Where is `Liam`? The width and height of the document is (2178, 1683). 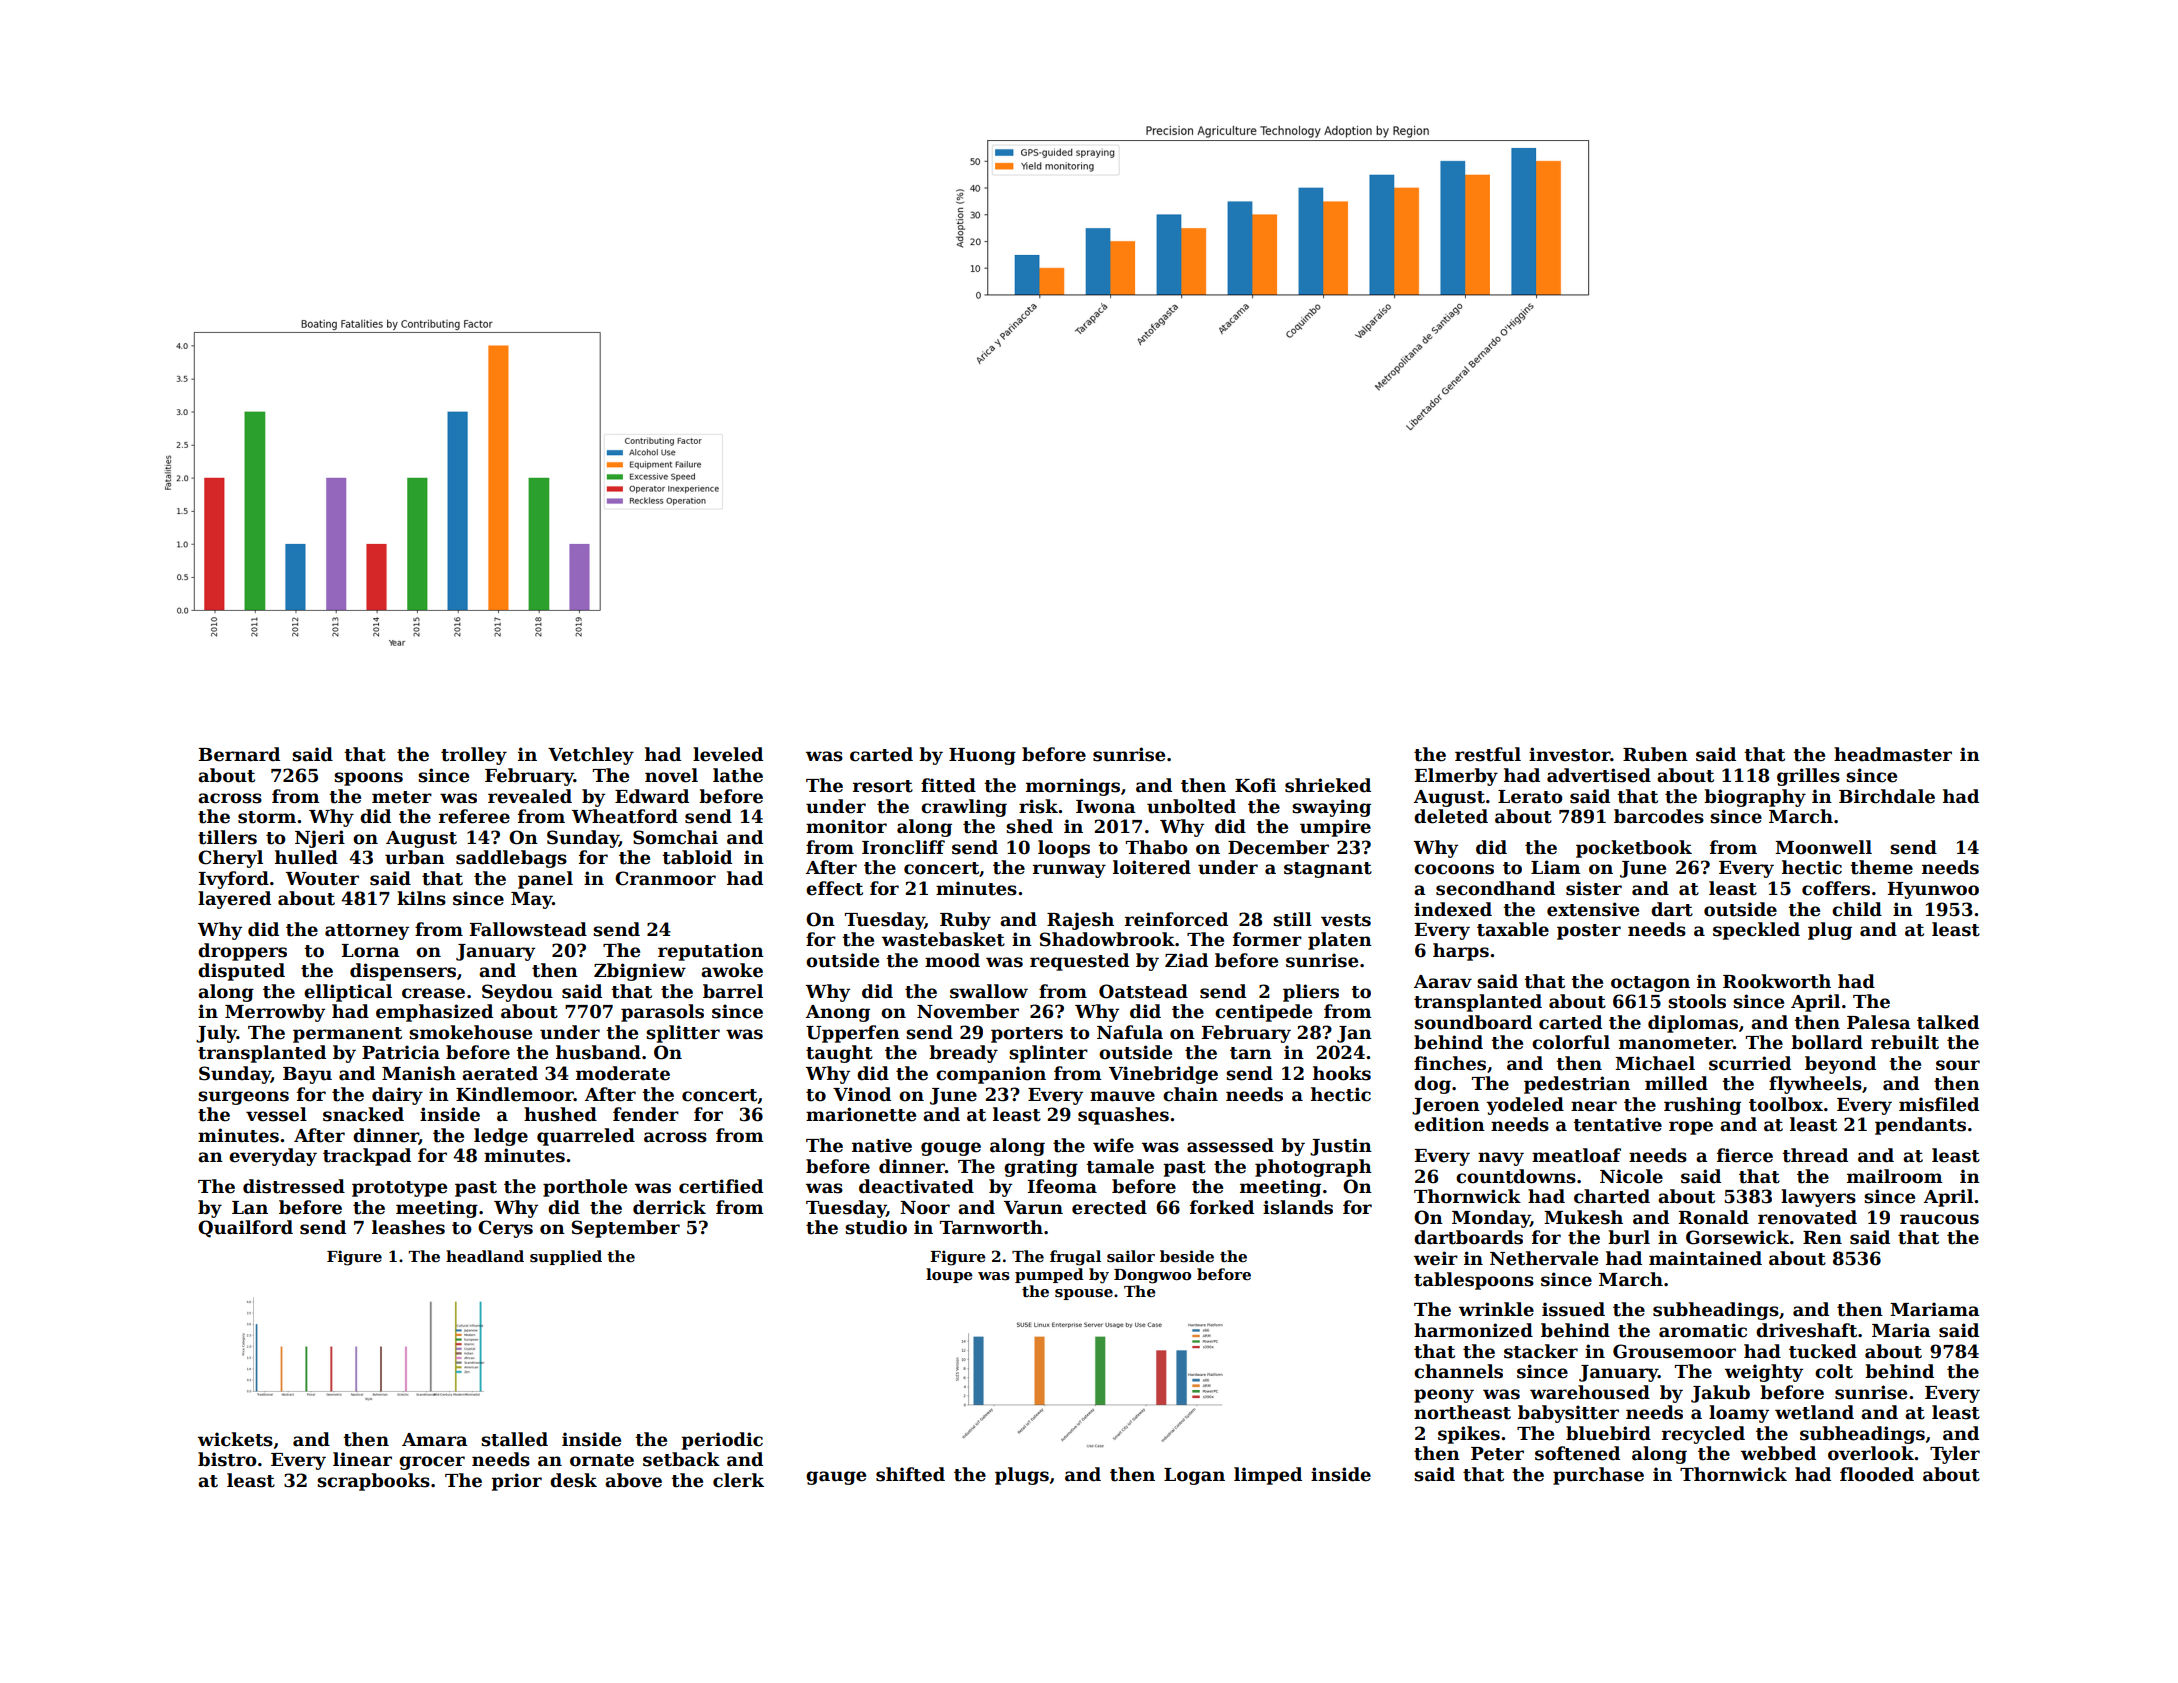 Liam is located at coordinates (1556, 867).
